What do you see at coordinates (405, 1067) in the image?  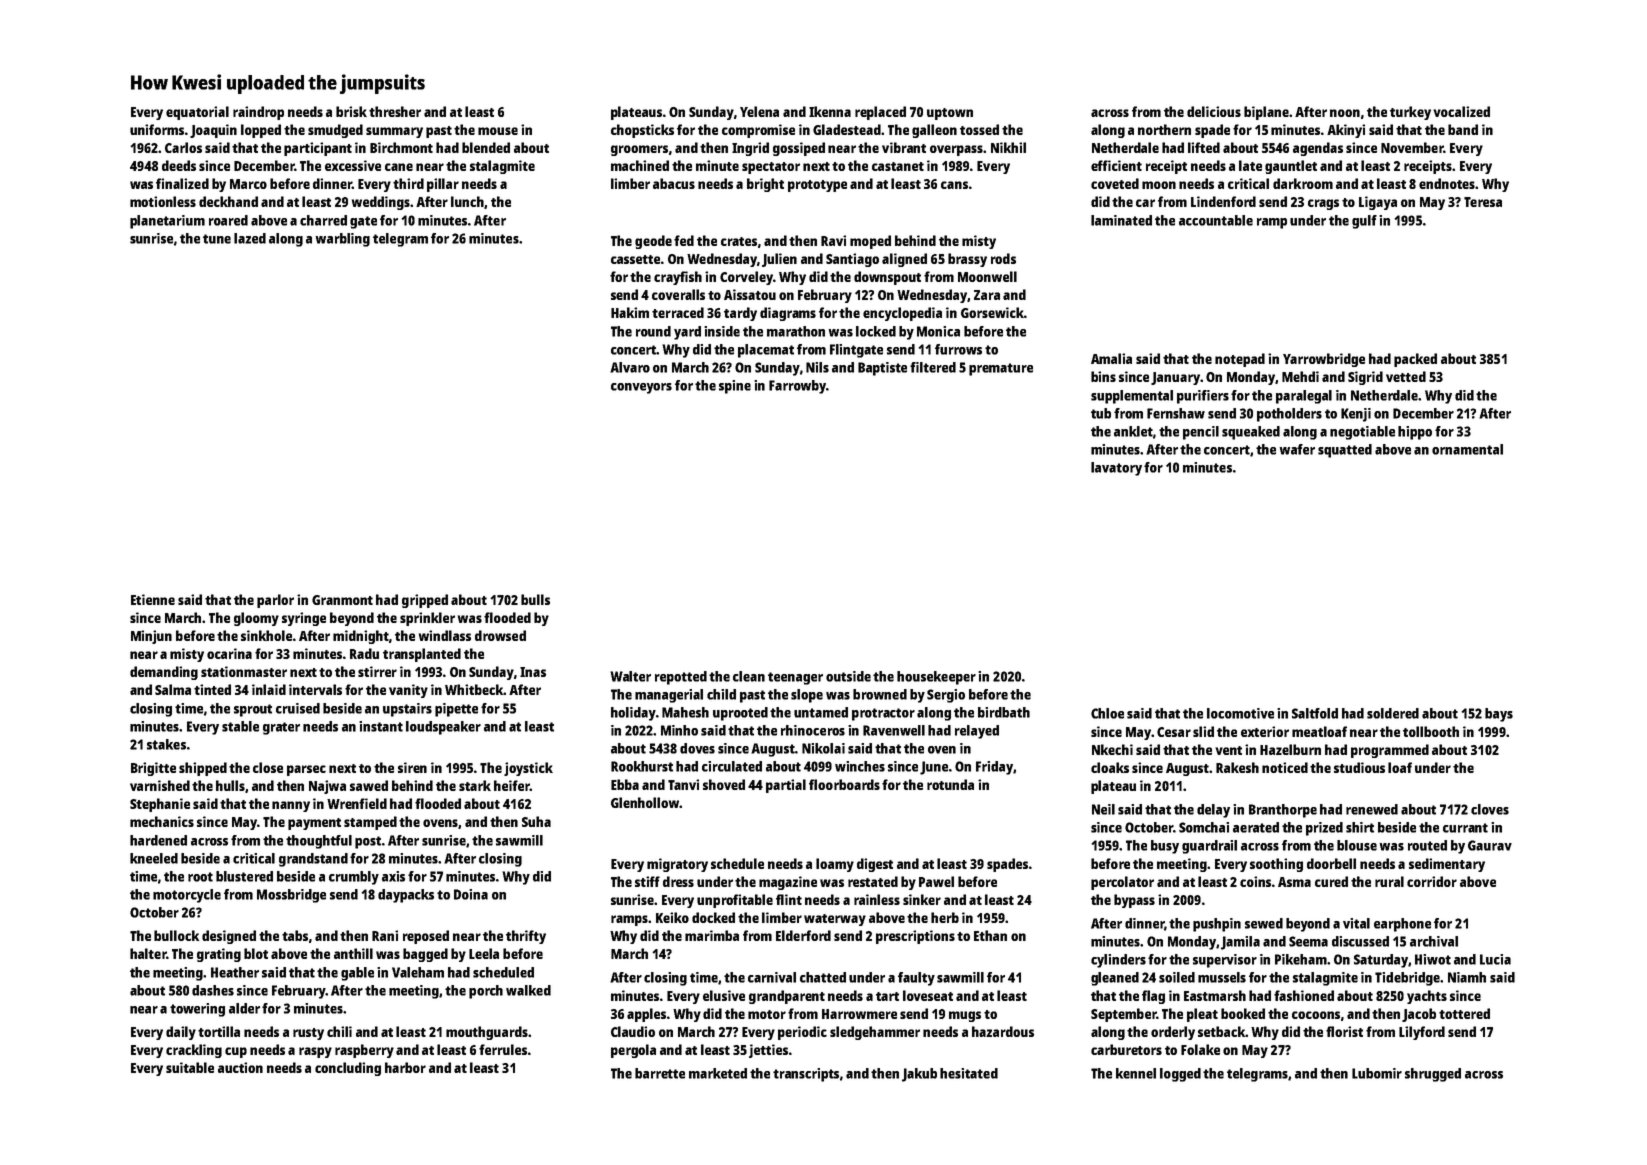 I see `harbor` at bounding box center [405, 1067].
